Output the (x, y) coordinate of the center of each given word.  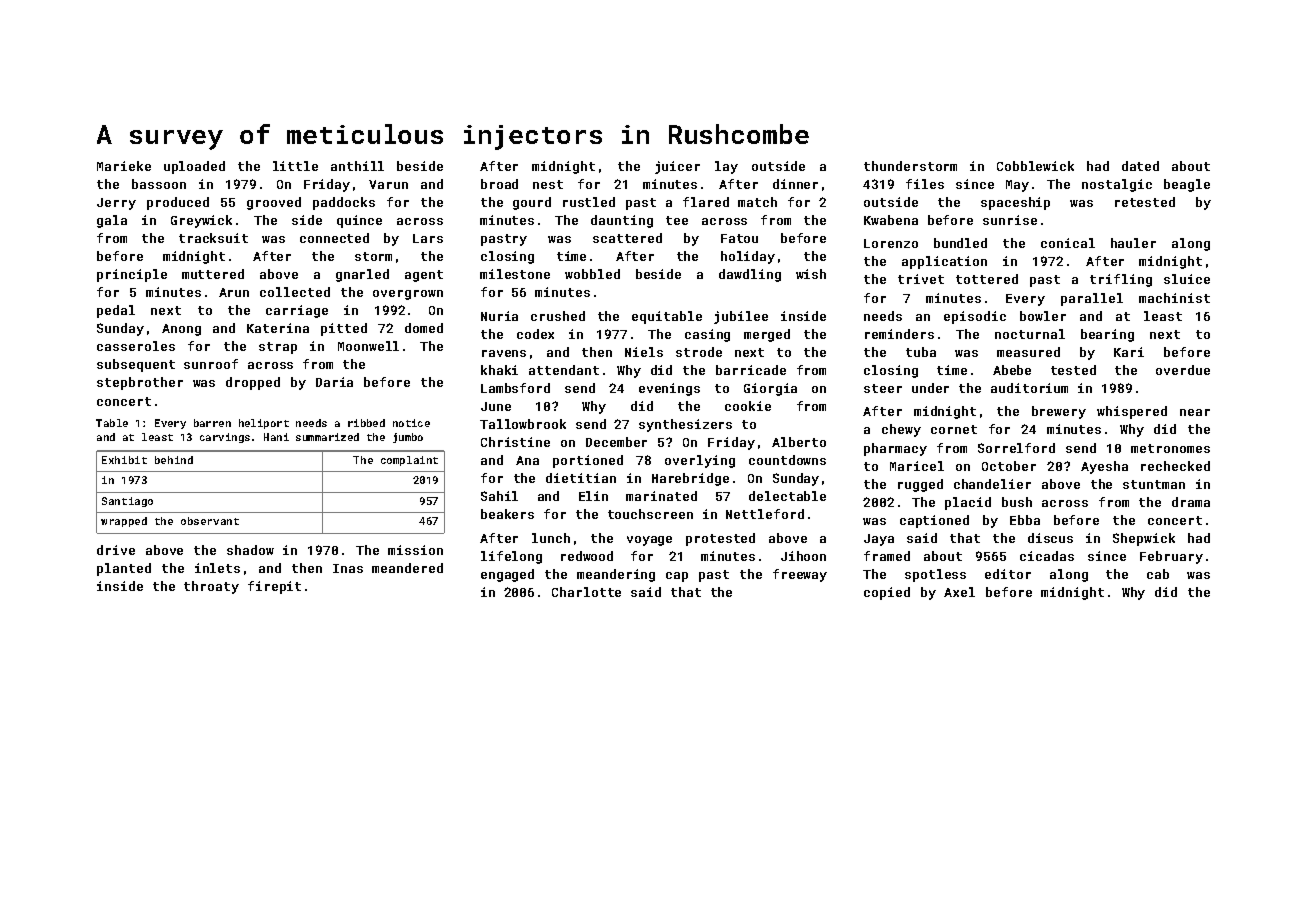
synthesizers (685, 425)
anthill (357, 166)
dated (1140, 166)
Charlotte (586, 592)
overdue (1183, 370)
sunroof (211, 364)
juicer (677, 167)
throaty (211, 587)
